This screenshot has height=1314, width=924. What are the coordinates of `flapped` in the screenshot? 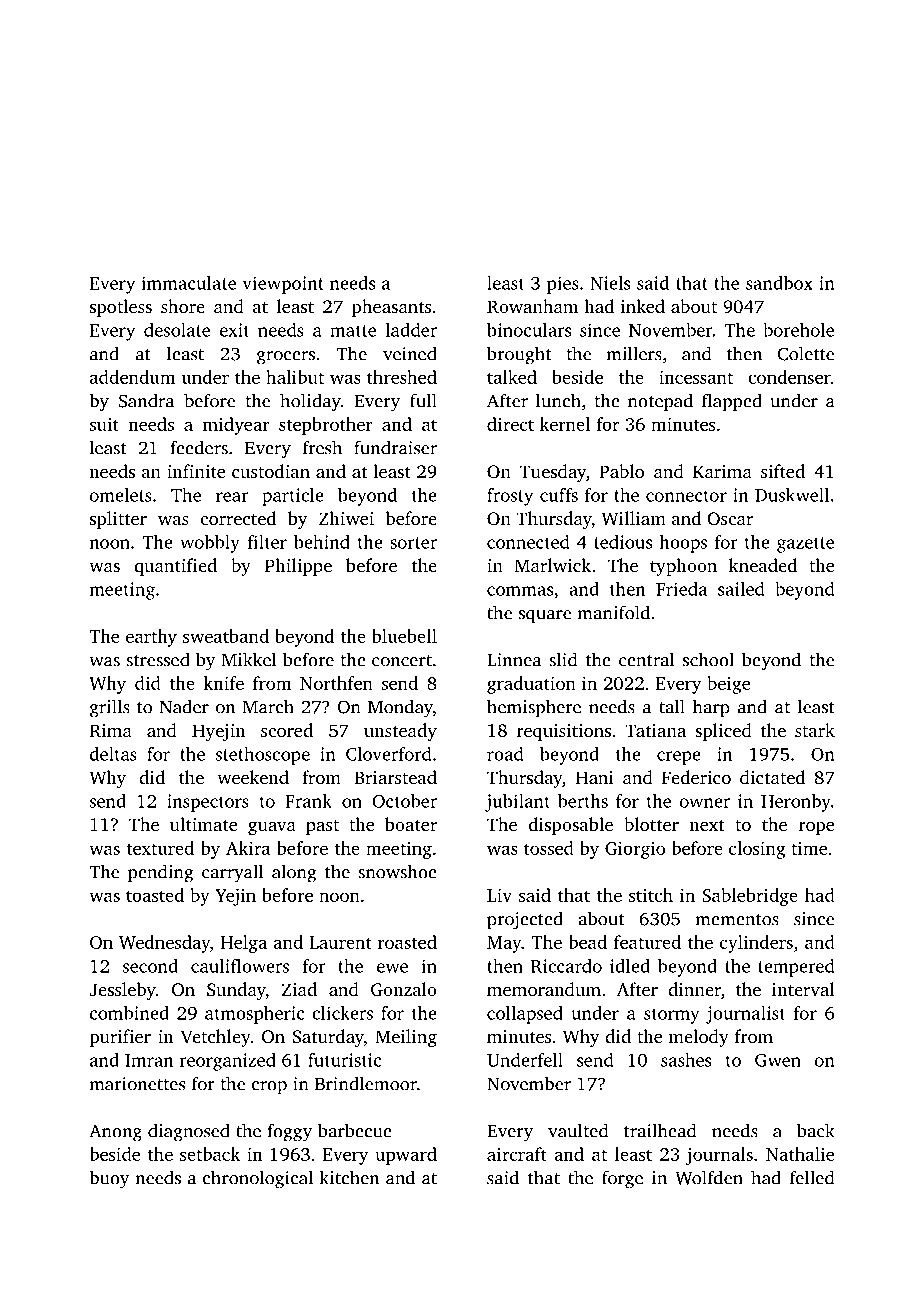 It's located at (732, 402).
